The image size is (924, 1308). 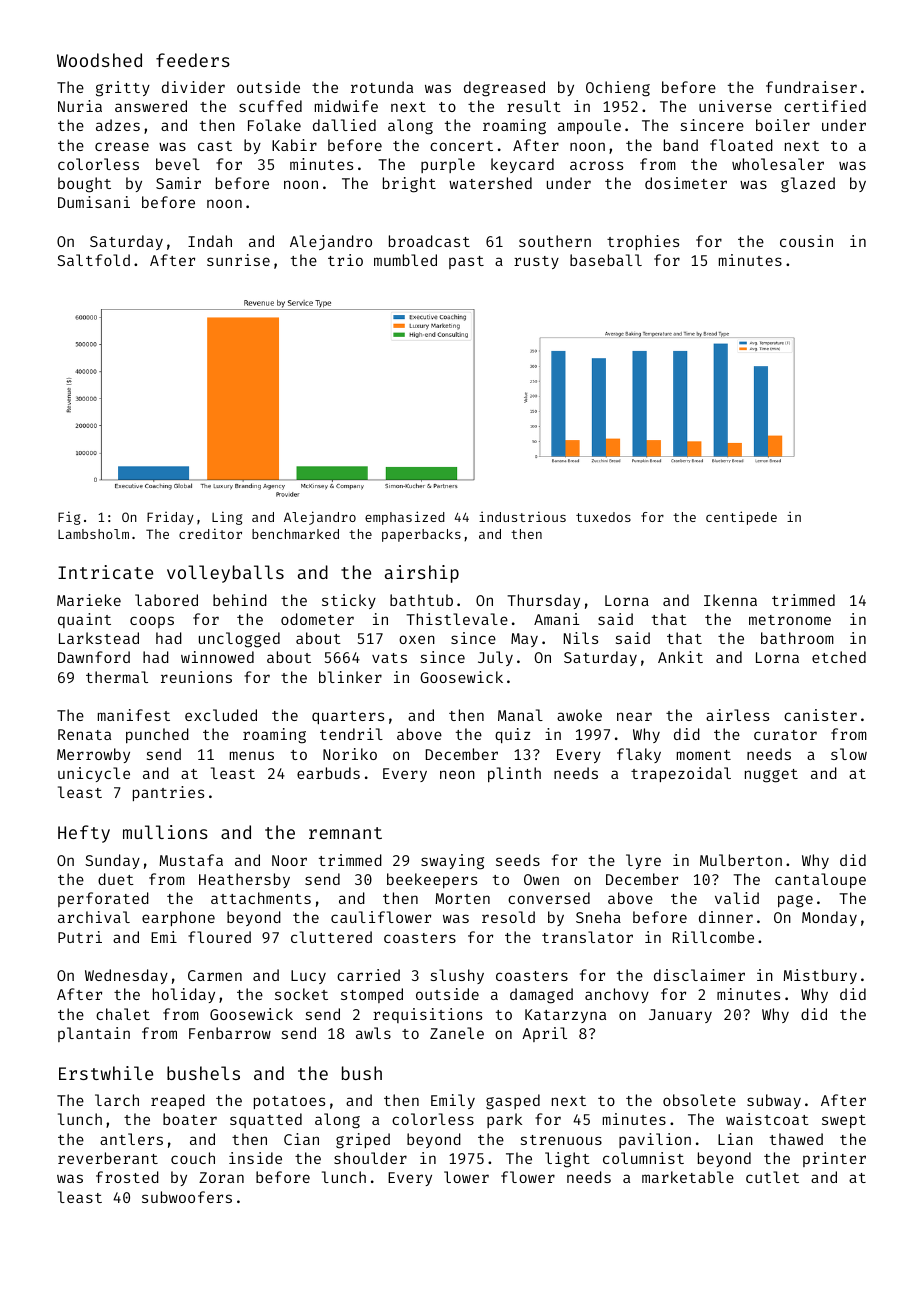 I want to click on Thistlevale, so click(x=457, y=619).
